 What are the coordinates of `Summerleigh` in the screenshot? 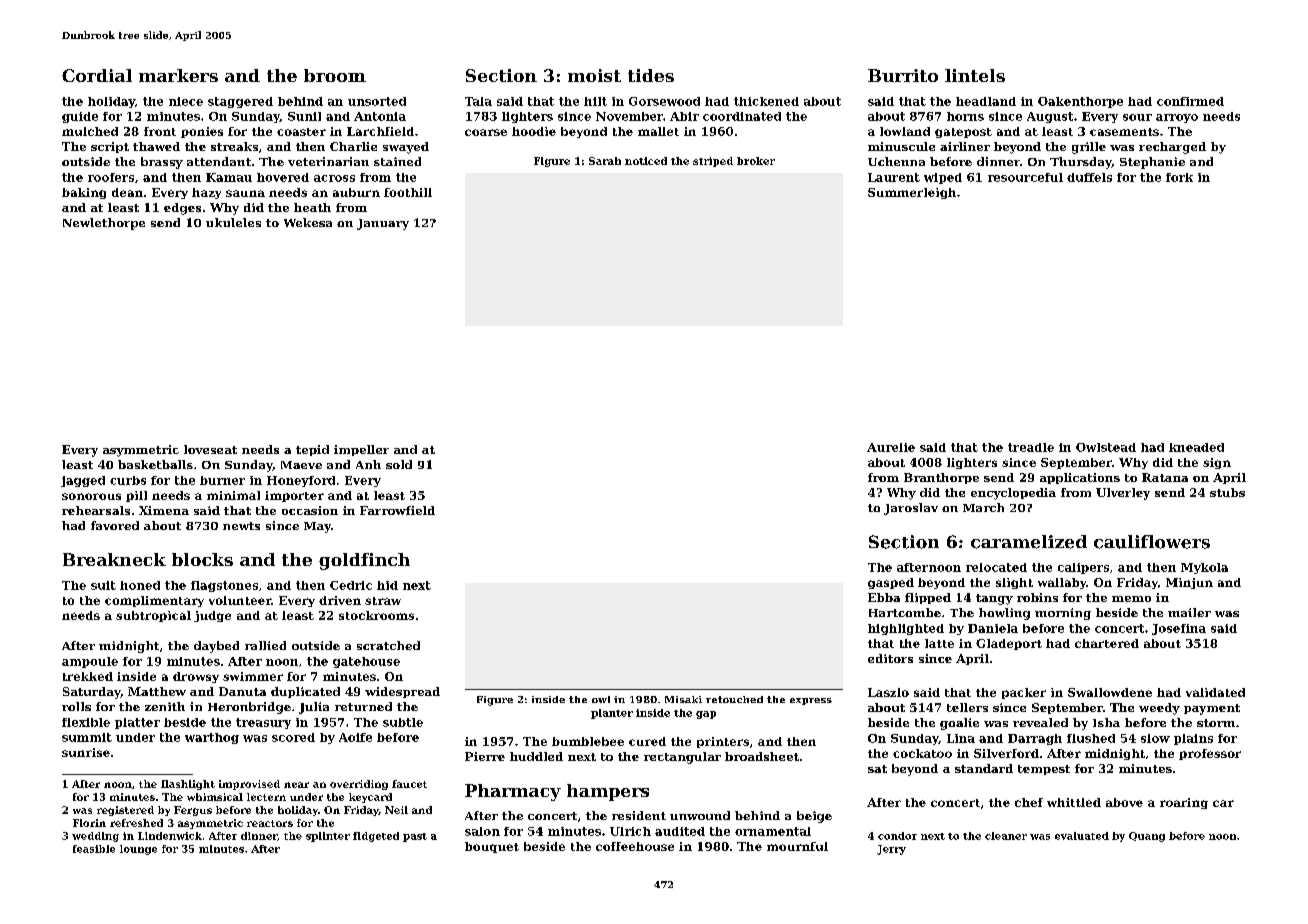 It's located at (912, 193).
